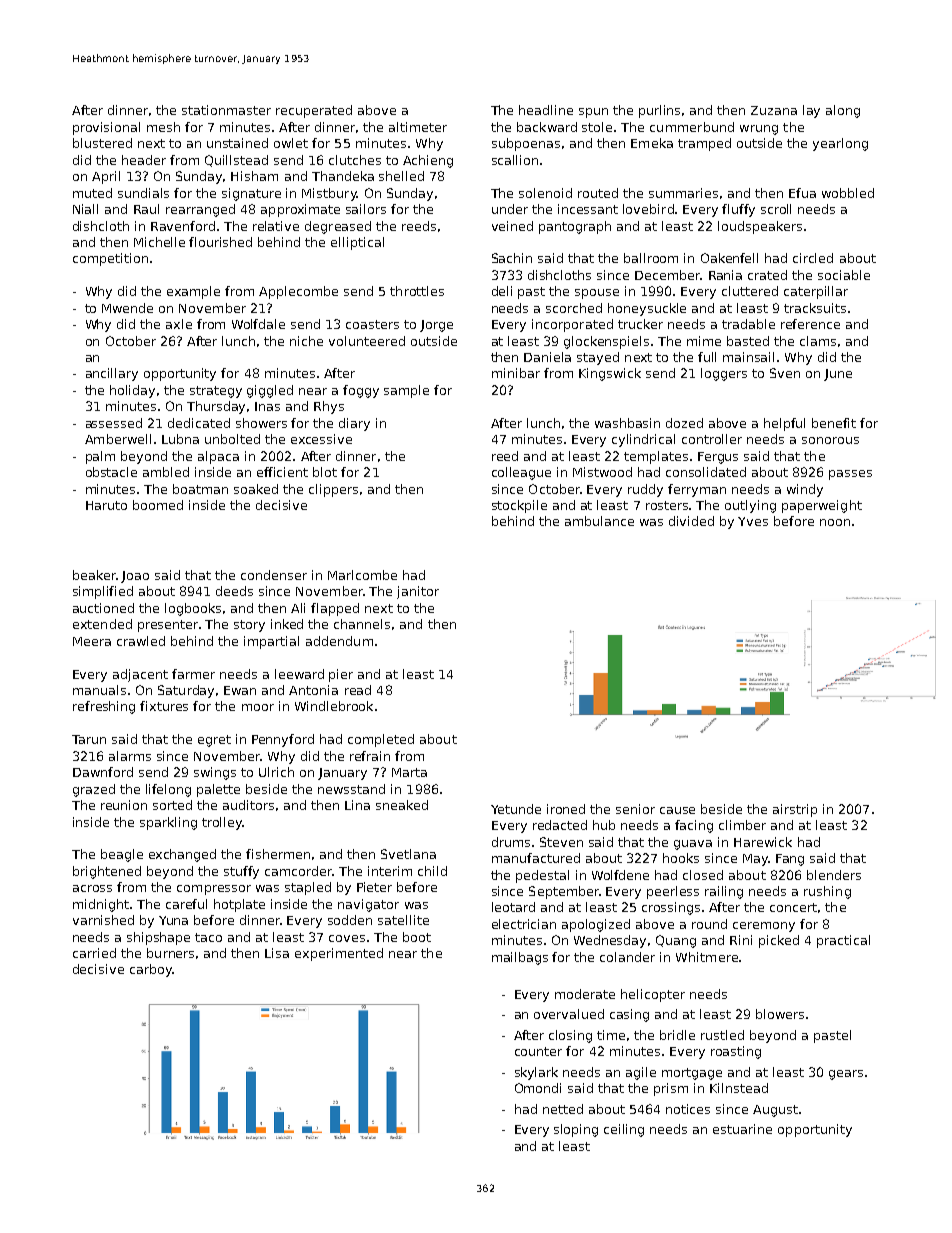 The image size is (952, 1233). Describe the element at coordinates (406, 391) in the image. I see `sample` at that location.
